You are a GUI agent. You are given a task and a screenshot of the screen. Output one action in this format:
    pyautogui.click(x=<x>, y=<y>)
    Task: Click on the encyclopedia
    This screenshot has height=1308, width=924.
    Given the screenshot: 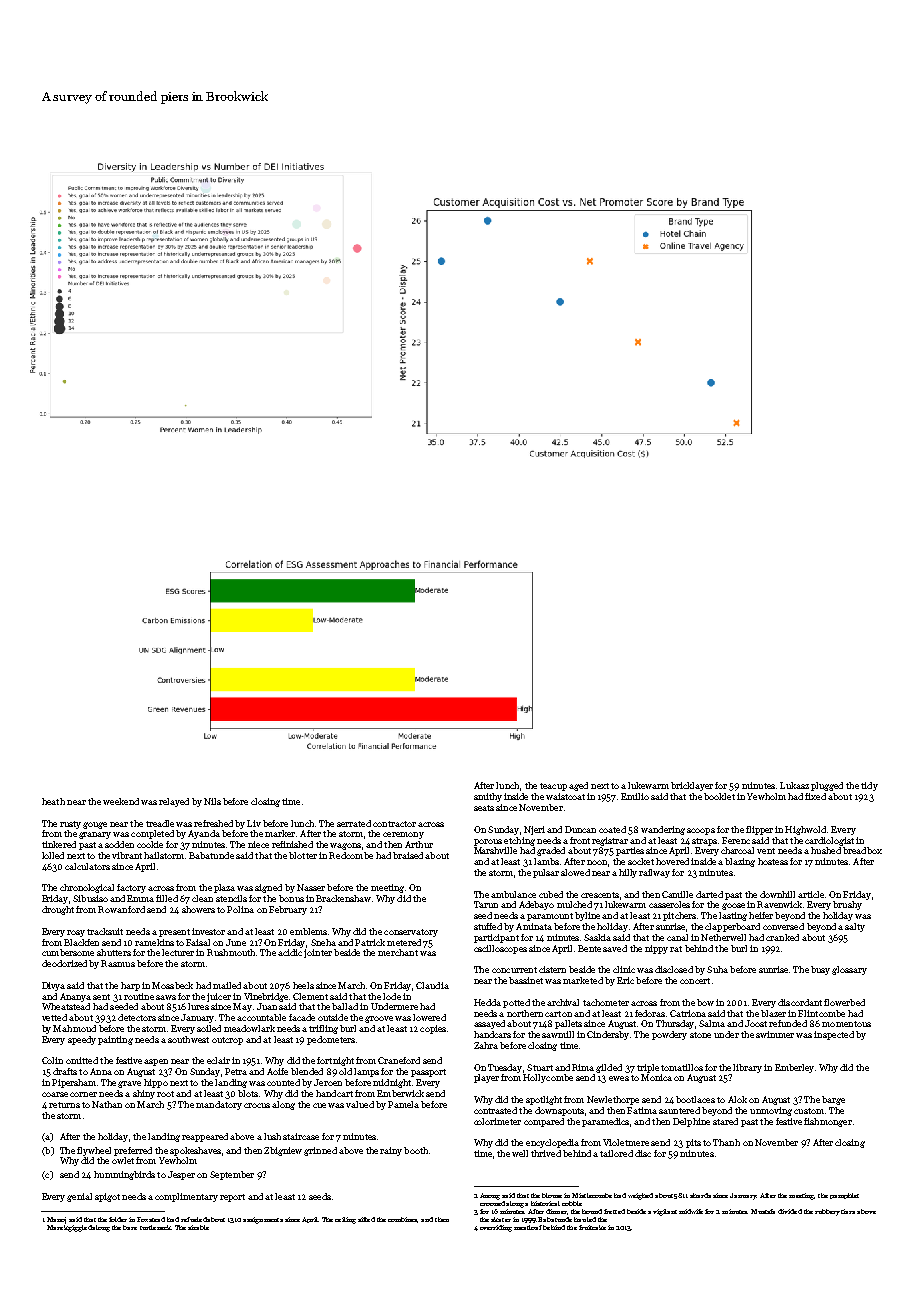 What is the action you would take?
    pyautogui.click(x=552, y=1143)
